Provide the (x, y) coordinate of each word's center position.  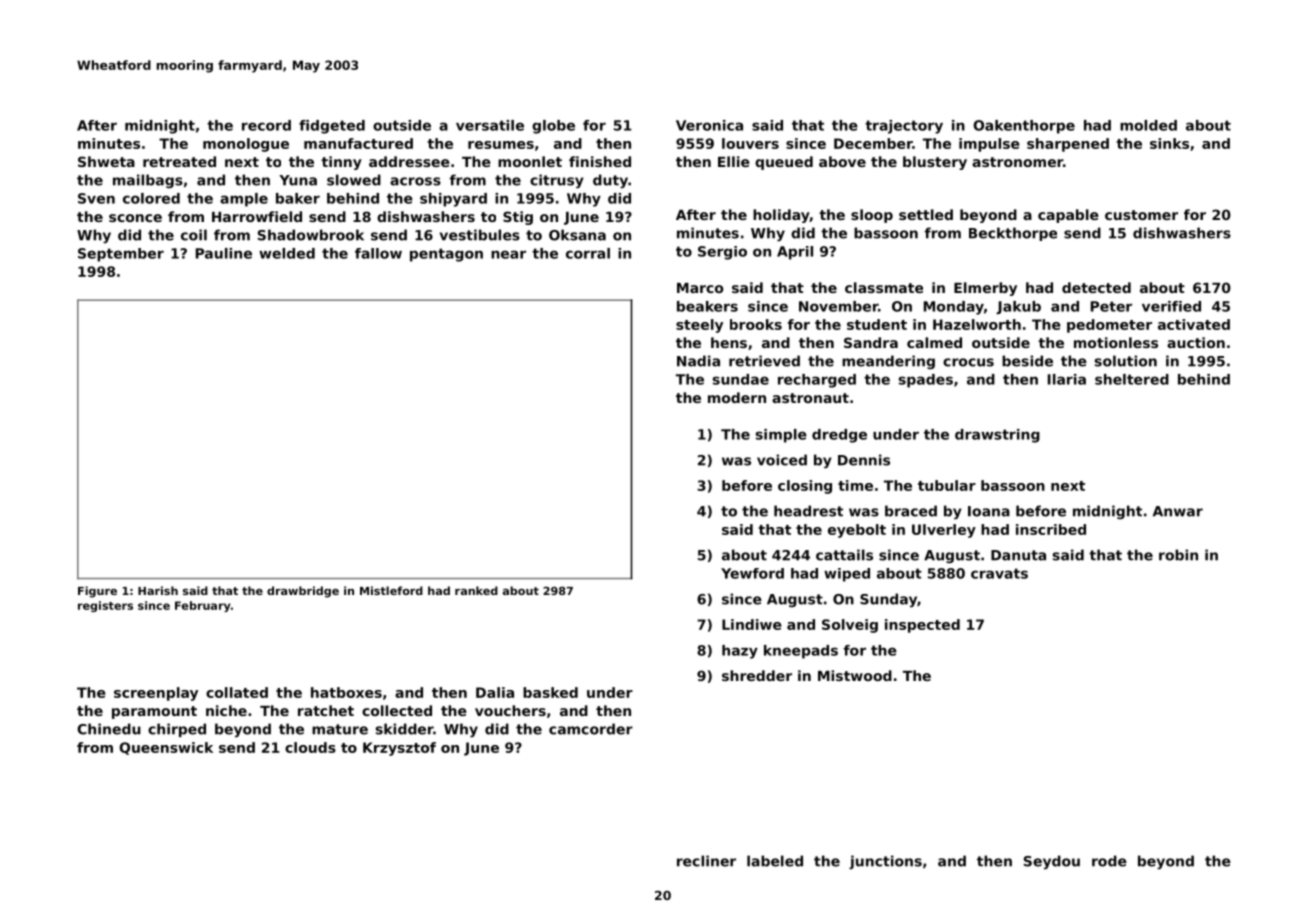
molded (1148, 125)
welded (287, 253)
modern (737, 397)
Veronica (709, 125)
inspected (922, 626)
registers (105, 606)
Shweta (106, 161)
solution (1126, 361)
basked (550, 692)
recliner (706, 861)
